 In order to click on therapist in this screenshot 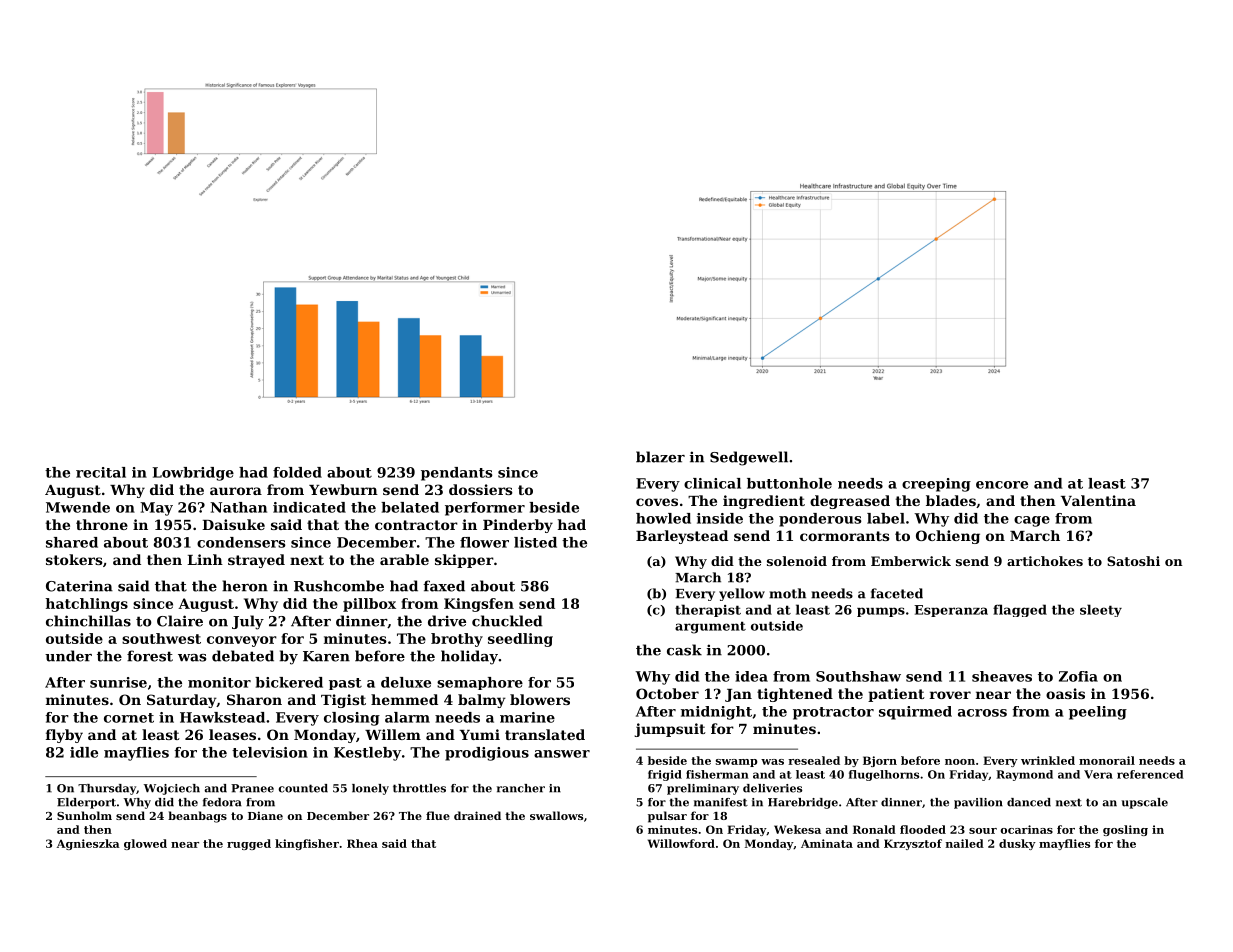, I will do `click(708, 610)`.
